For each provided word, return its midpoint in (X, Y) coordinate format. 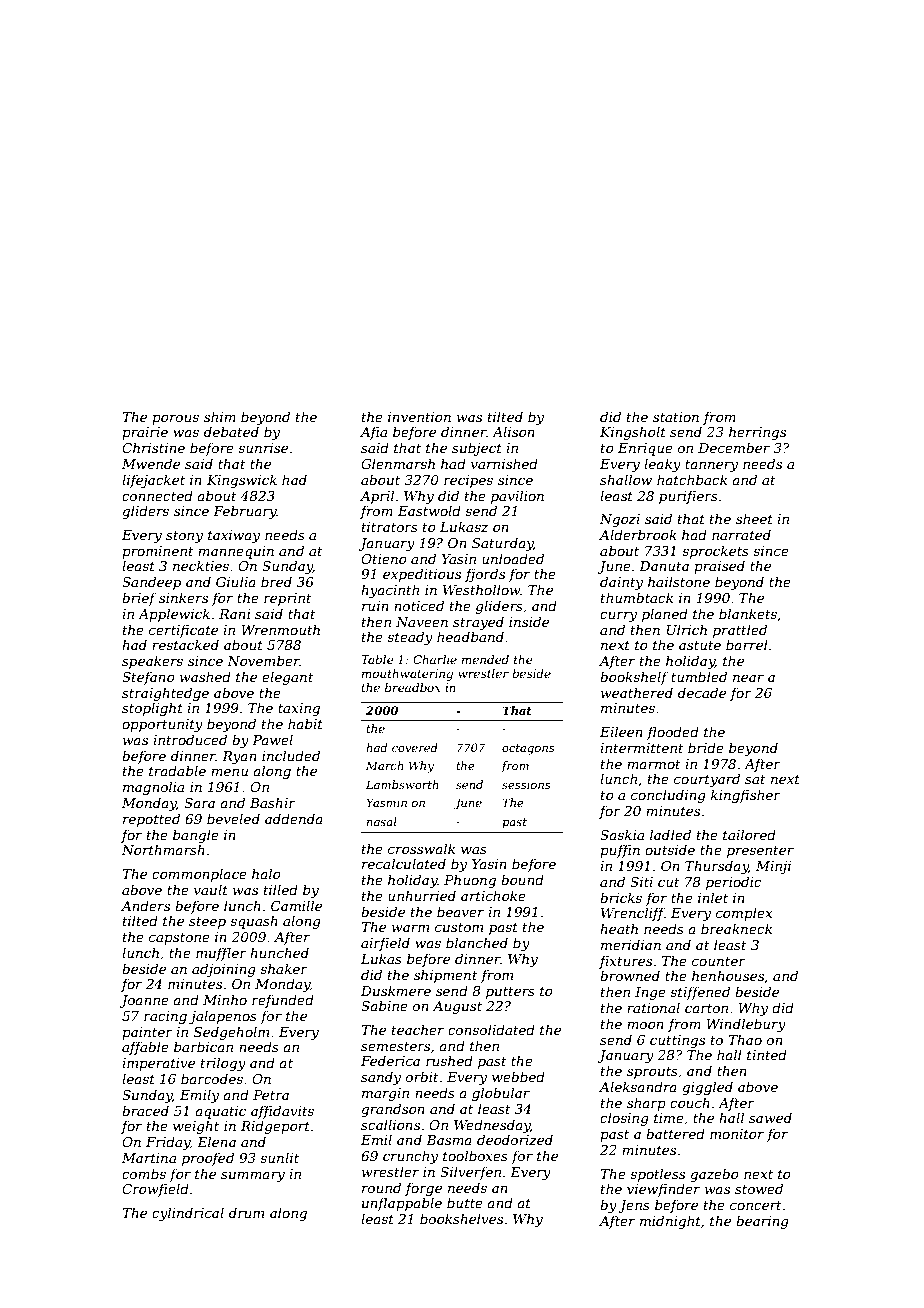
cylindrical (188, 1214)
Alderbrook (638, 534)
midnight (670, 1222)
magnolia (153, 788)
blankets (748, 613)
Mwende (151, 463)
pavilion (517, 497)
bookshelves (461, 1218)
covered (415, 747)
